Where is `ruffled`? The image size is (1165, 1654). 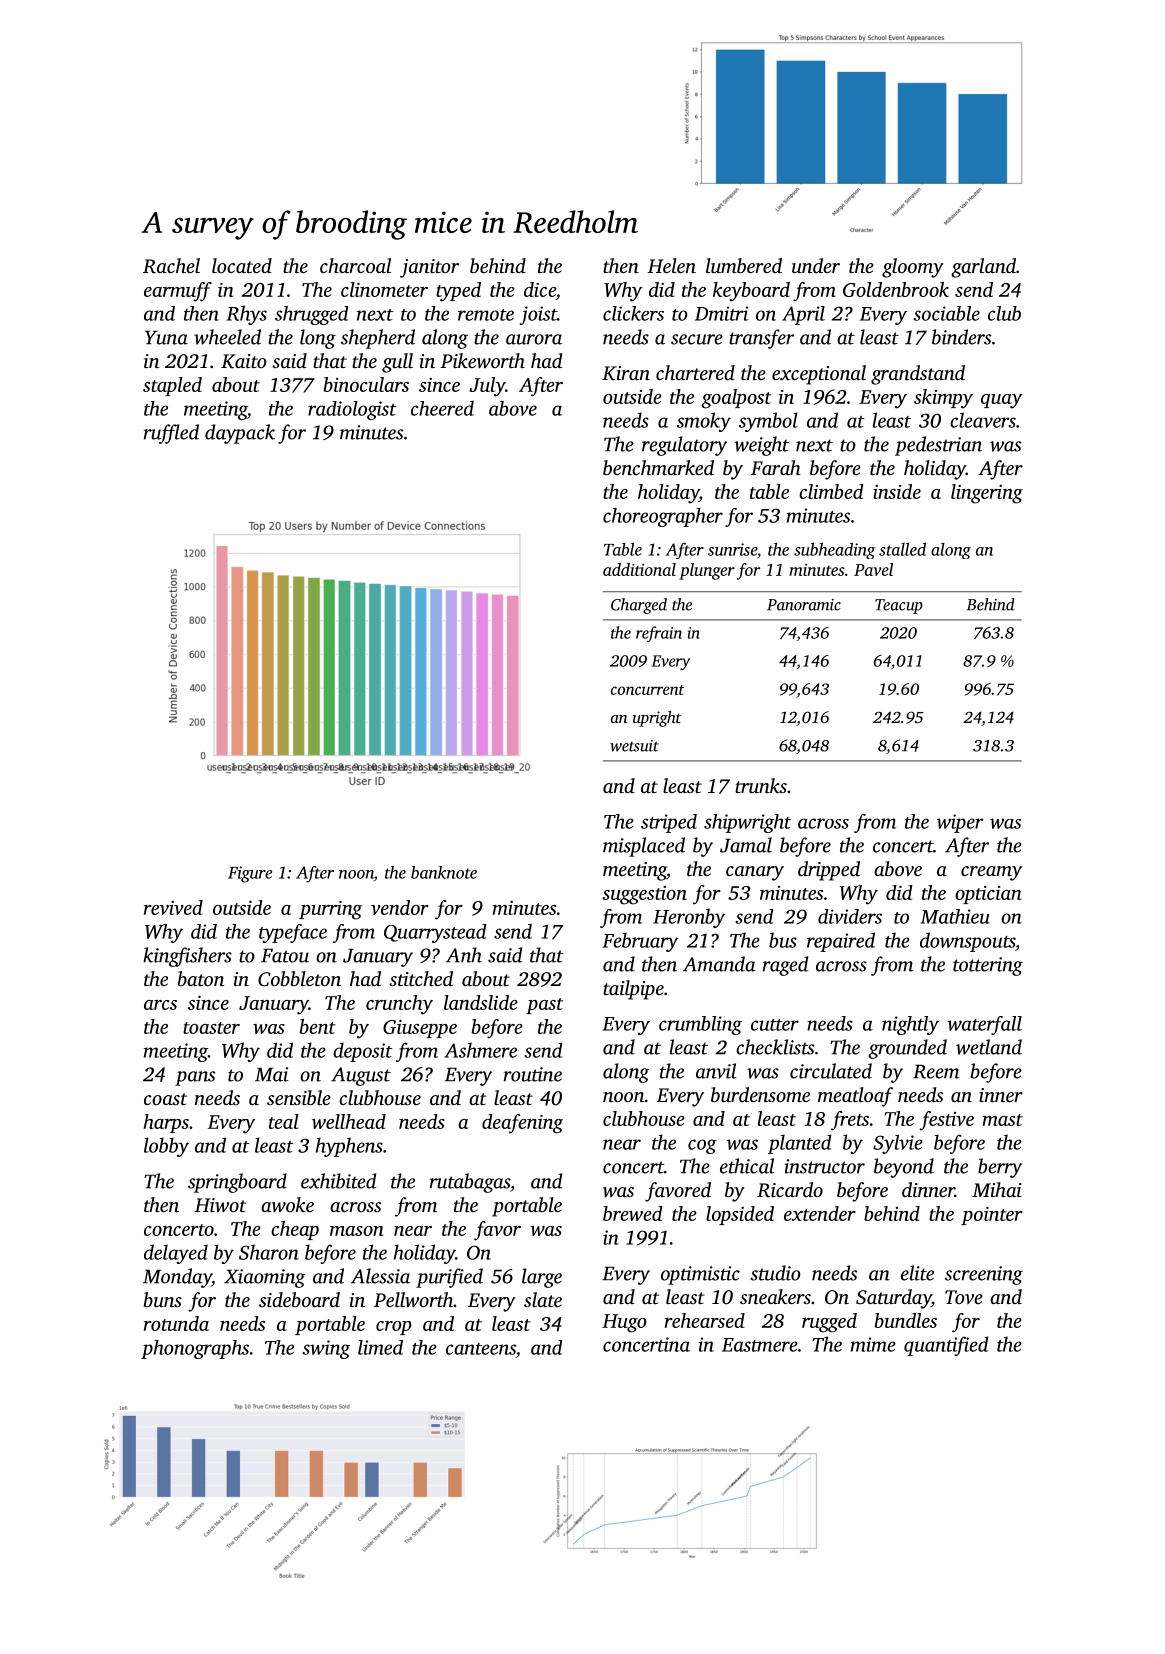 ruffled is located at coordinates (171, 434).
